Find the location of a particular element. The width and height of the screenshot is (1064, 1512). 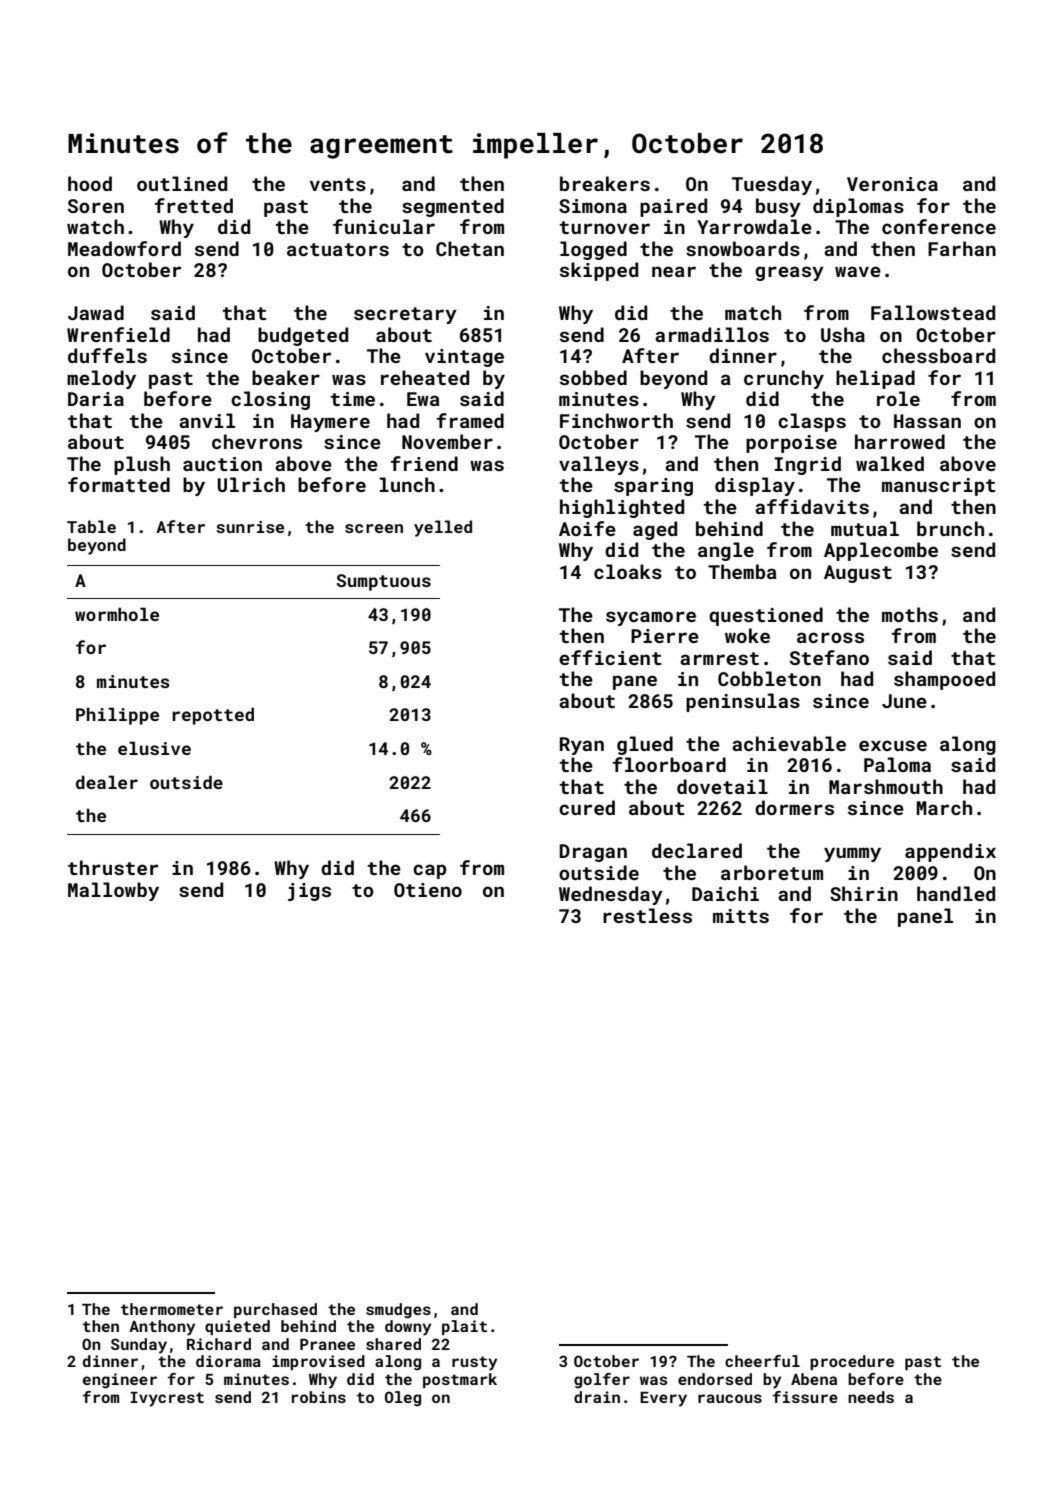

jigs is located at coordinates (309, 892).
